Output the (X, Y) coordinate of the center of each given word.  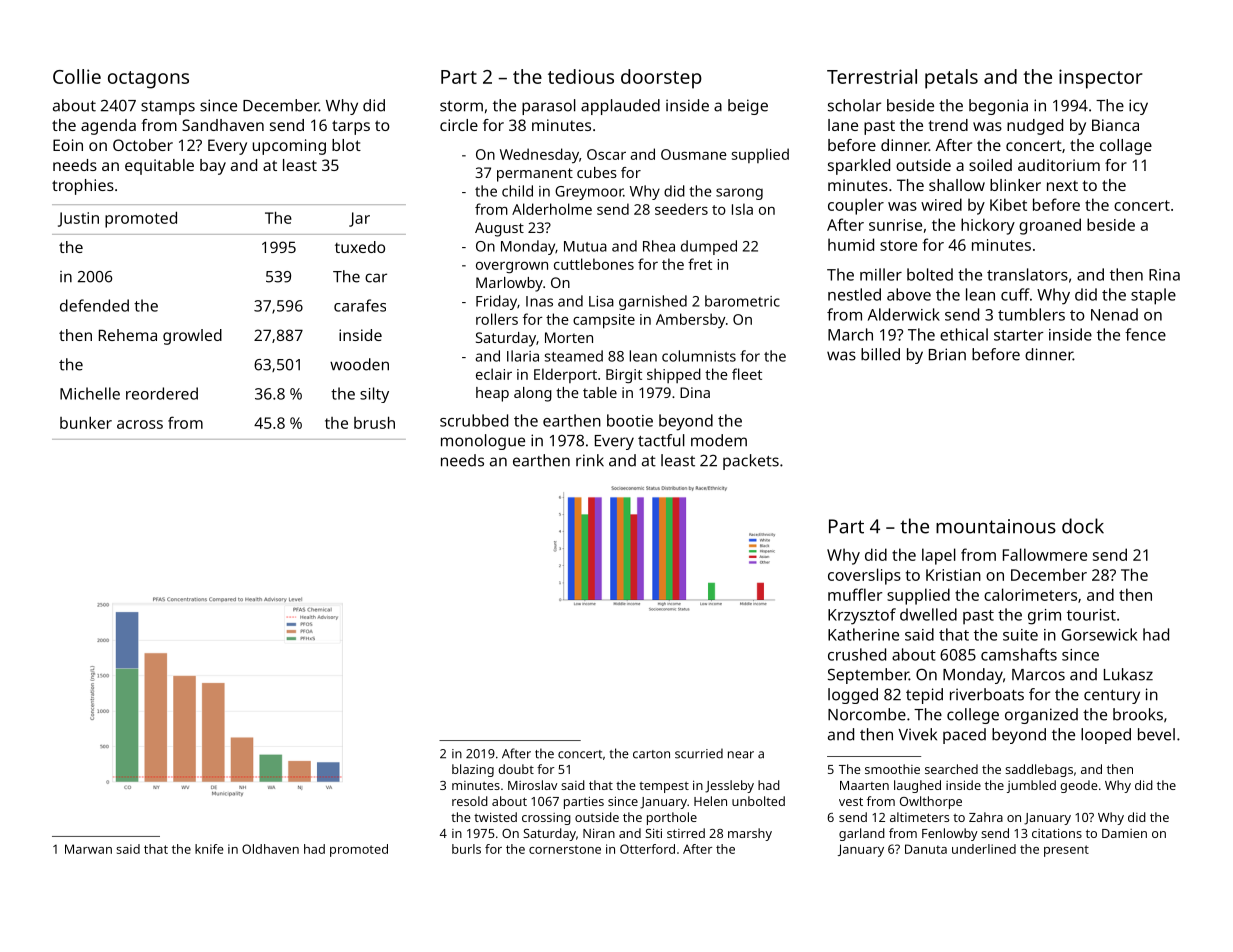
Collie (77, 76)
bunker (86, 423)
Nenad (1114, 314)
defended (94, 305)
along (533, 394)
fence (1145, 334)
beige (748, 107)
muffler (855, 594)
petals (951, 79)
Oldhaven (270, 849)
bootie (630, 420)
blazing (473, 770)
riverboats (987, 694)
